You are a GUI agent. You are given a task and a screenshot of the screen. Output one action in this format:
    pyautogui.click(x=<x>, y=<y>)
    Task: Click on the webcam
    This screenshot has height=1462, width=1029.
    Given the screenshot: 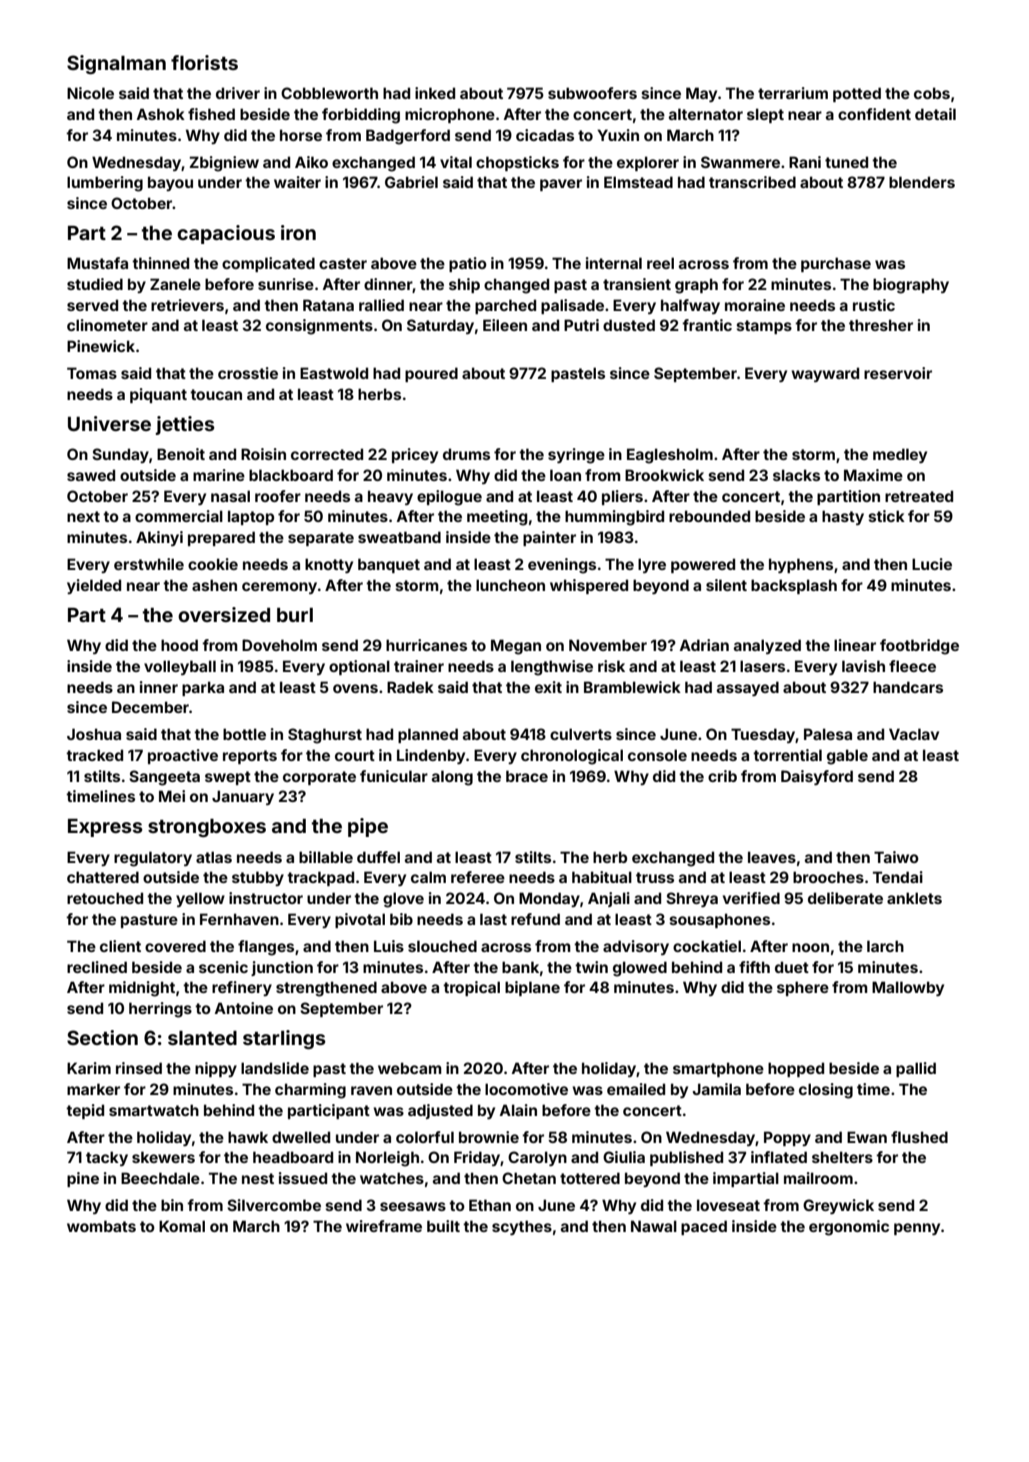 What is the action you would take?
    pyautogui.click(x=410, y=1068)
